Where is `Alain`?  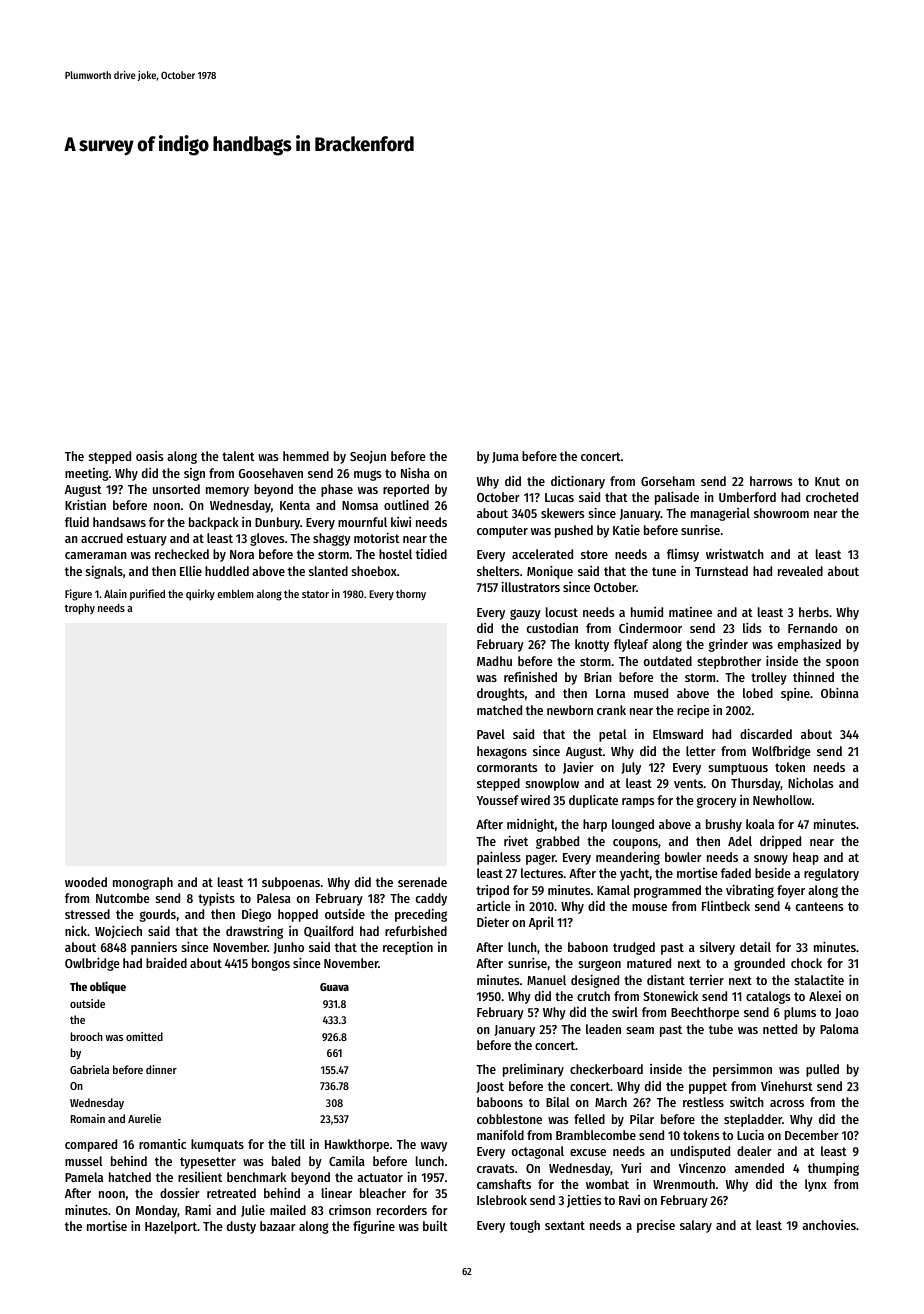
Alain is located at coordinates (115, 593).
